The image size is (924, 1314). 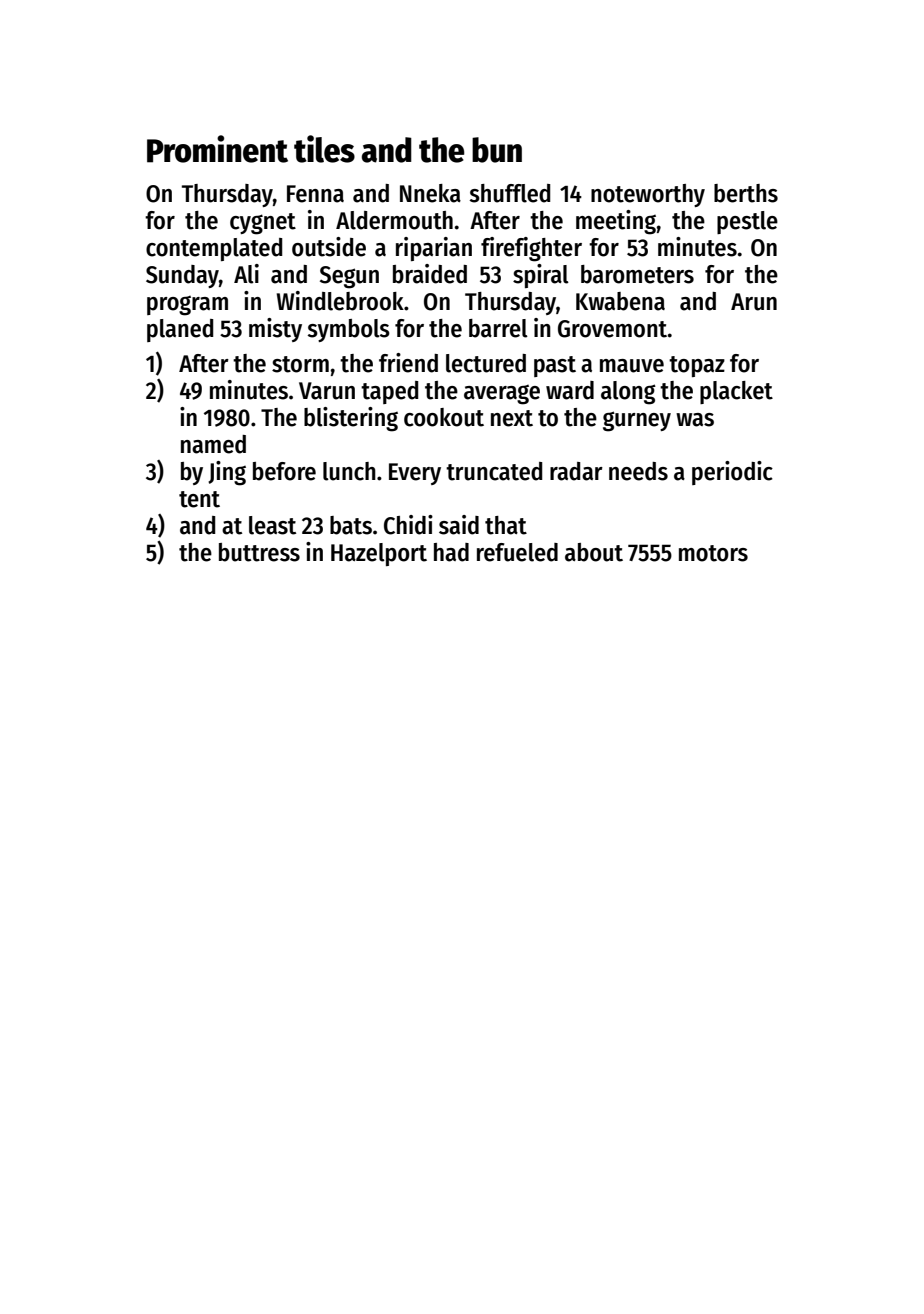 What do you see at coordinates (214, 249) in the screenshot?
I see `contemplated` at bounding box center [214, 249].
